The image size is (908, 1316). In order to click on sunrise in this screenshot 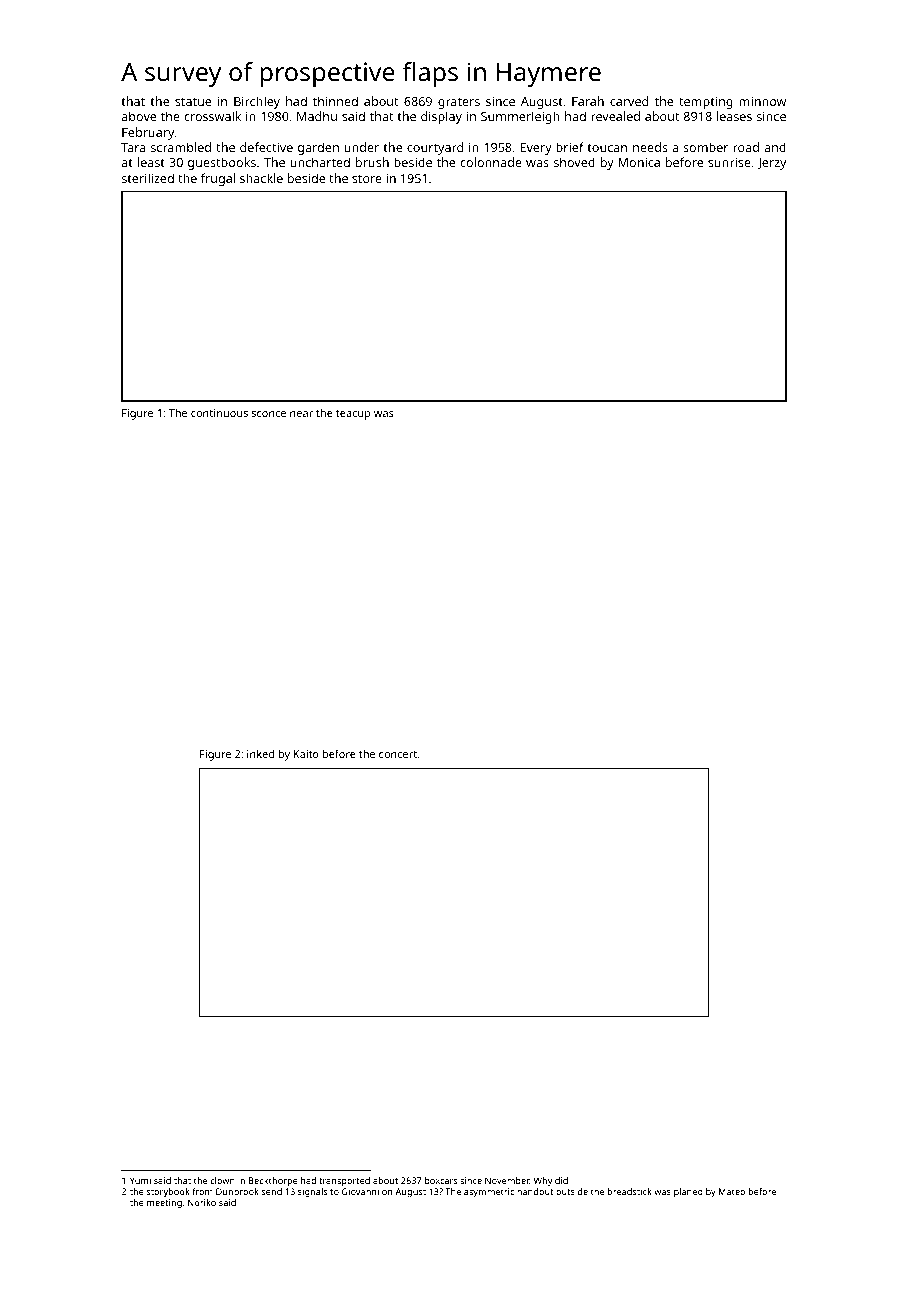, I will do `click(729, 162)`.
